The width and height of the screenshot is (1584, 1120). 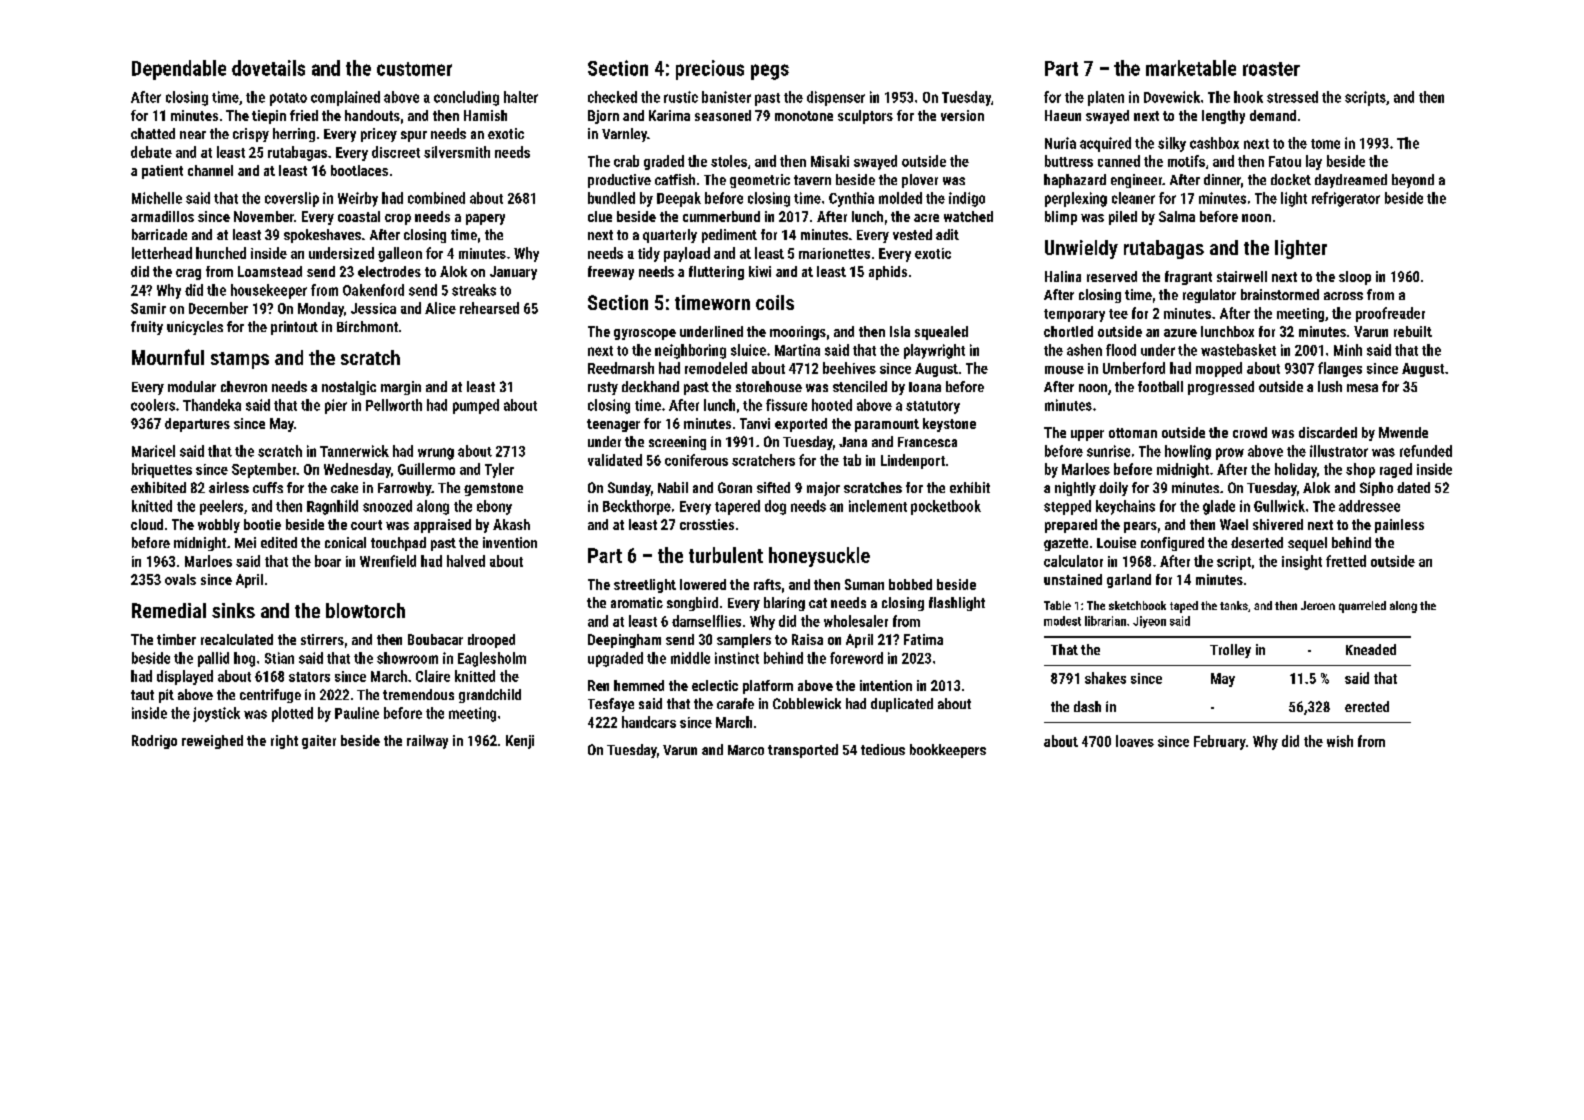 What do you see at coordinates (1234, 524) in the screenshot?
I see `Wael` at bounding box center [1234, 524].
